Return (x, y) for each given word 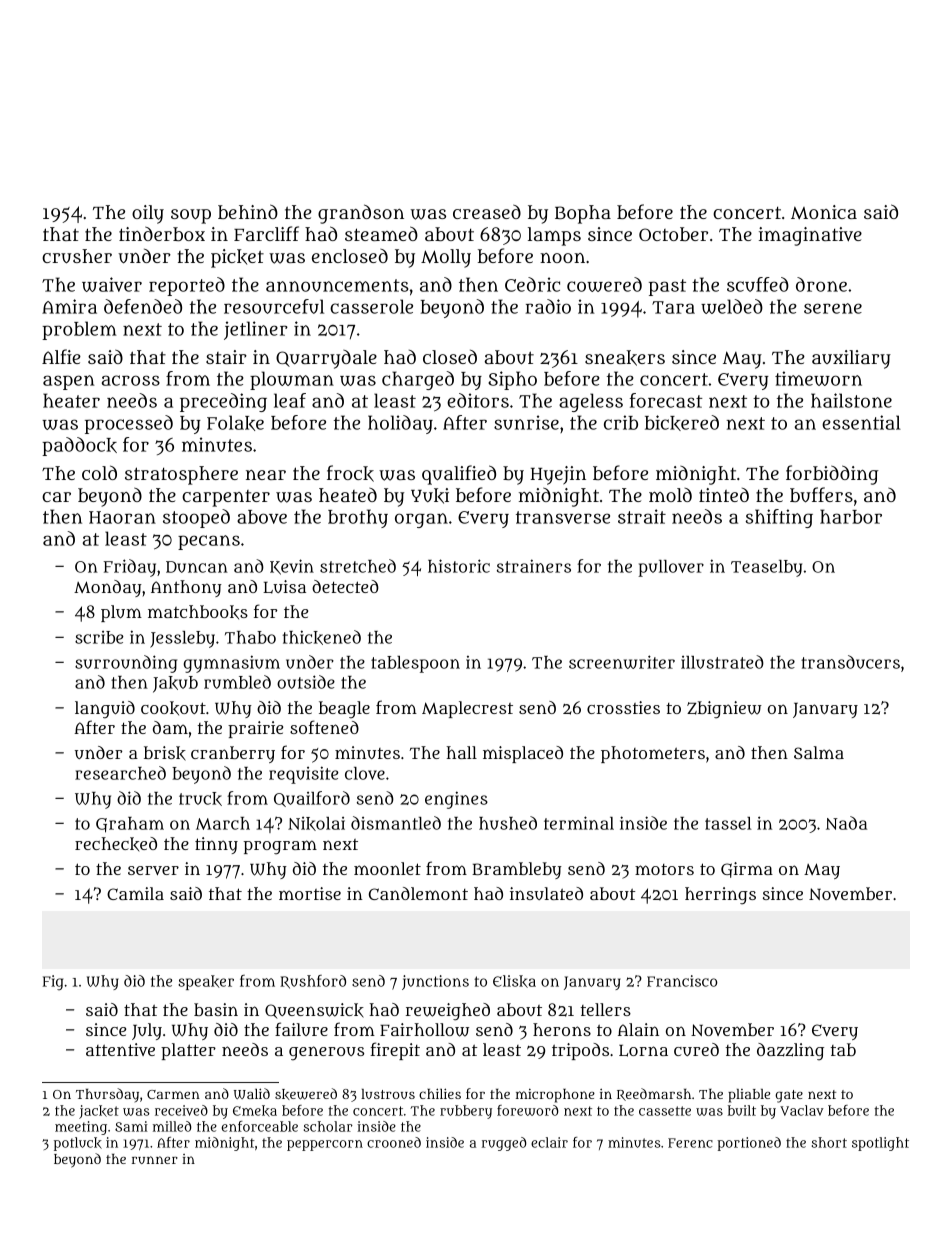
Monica (824, 212)
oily (148, 214)
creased (487, 211)
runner (155, 1160)
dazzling (790, 1052)
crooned (394, 1142)
